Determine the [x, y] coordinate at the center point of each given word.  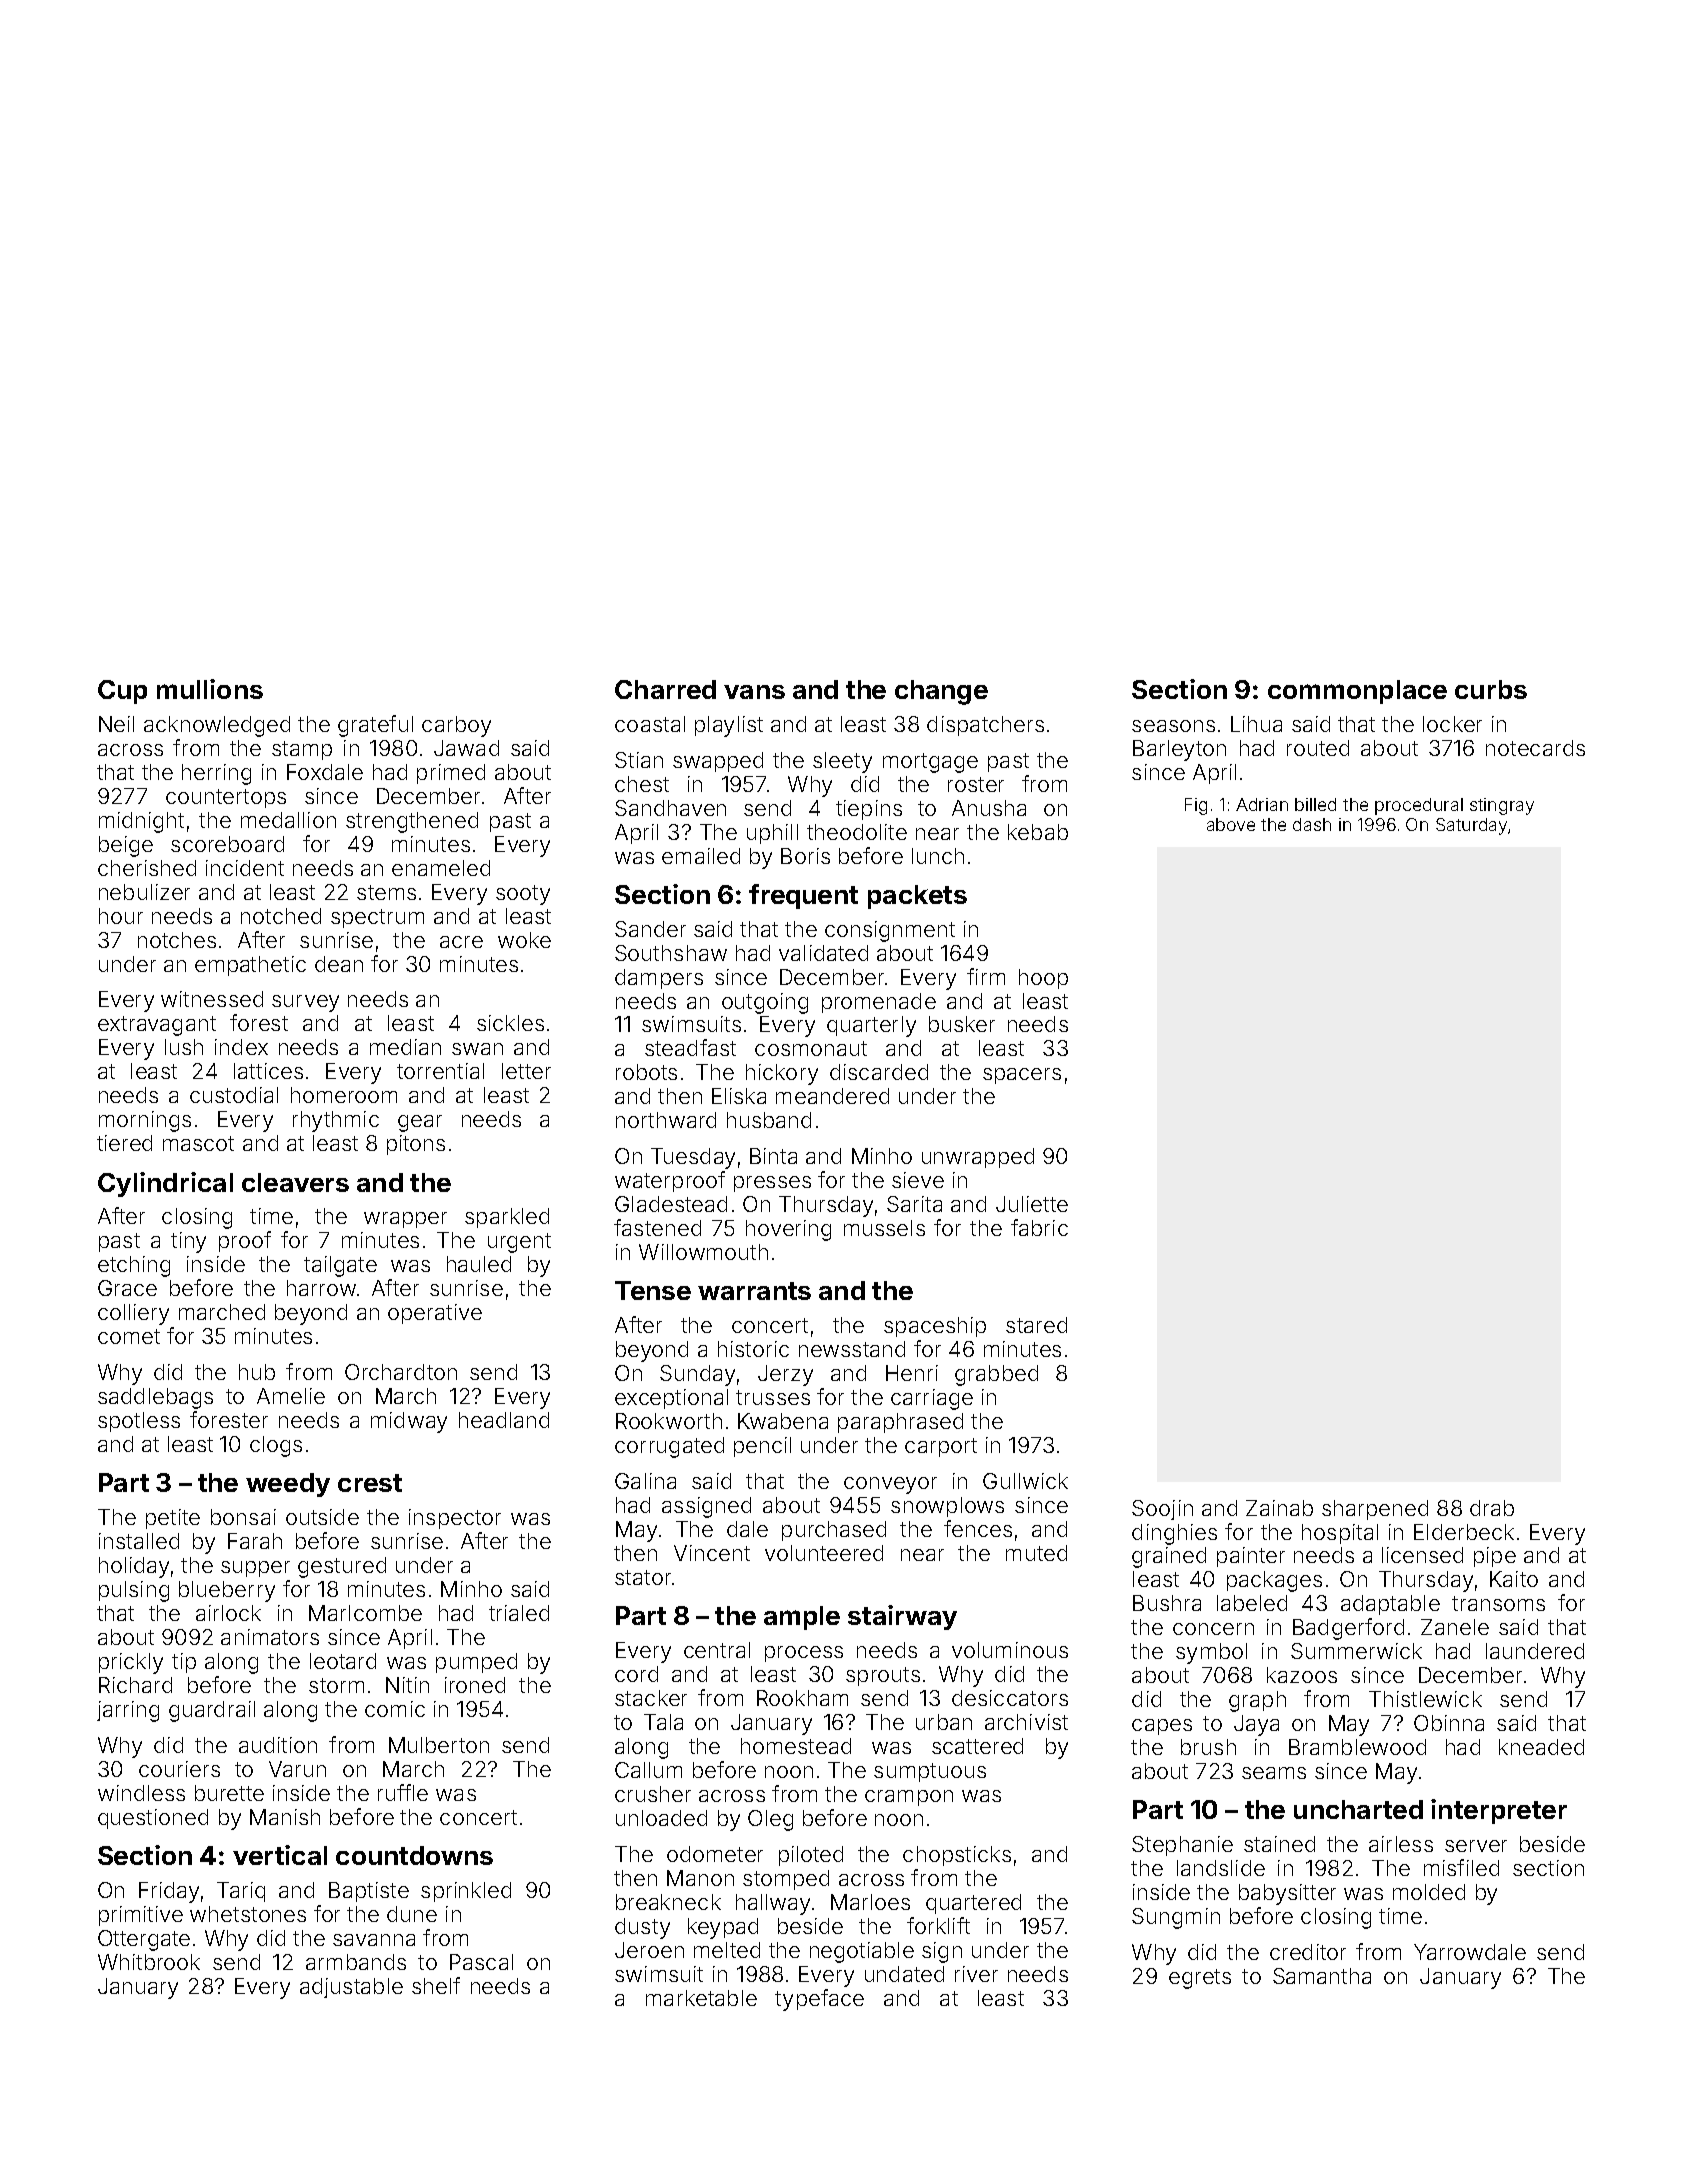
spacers [1022, 1076]
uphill [772, 834]
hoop [1043, 979]
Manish [285, 1817]
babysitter [1287, 1894]
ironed [475, 1685]
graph [1257, 1701]
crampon [909, 1798]
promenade [879, 1003]
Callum [648, 1770]
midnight [141, 822]
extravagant [157, 1026]
